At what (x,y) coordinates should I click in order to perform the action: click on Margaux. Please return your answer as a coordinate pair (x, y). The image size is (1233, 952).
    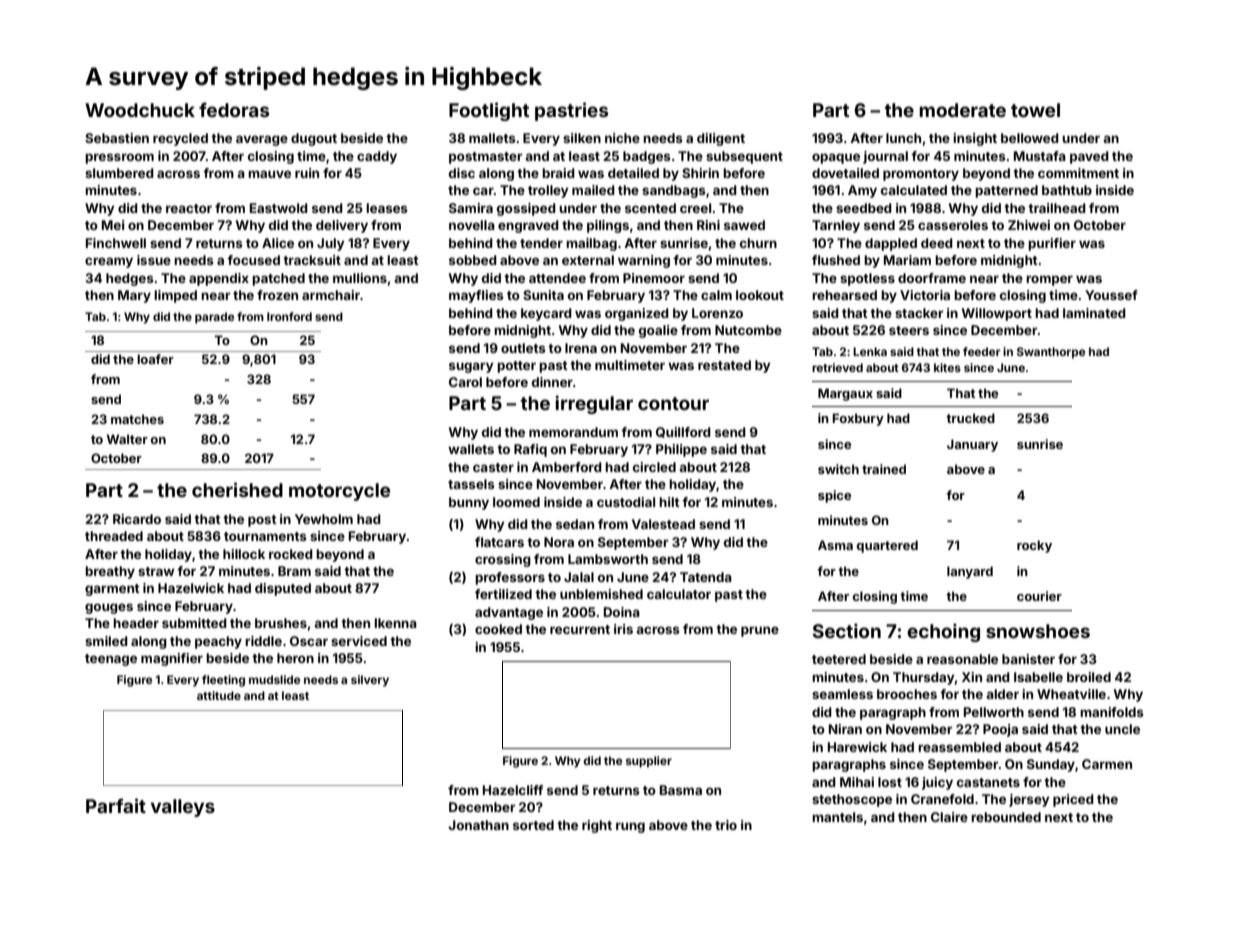
    Looking at the image, I should click on (845, 394).
